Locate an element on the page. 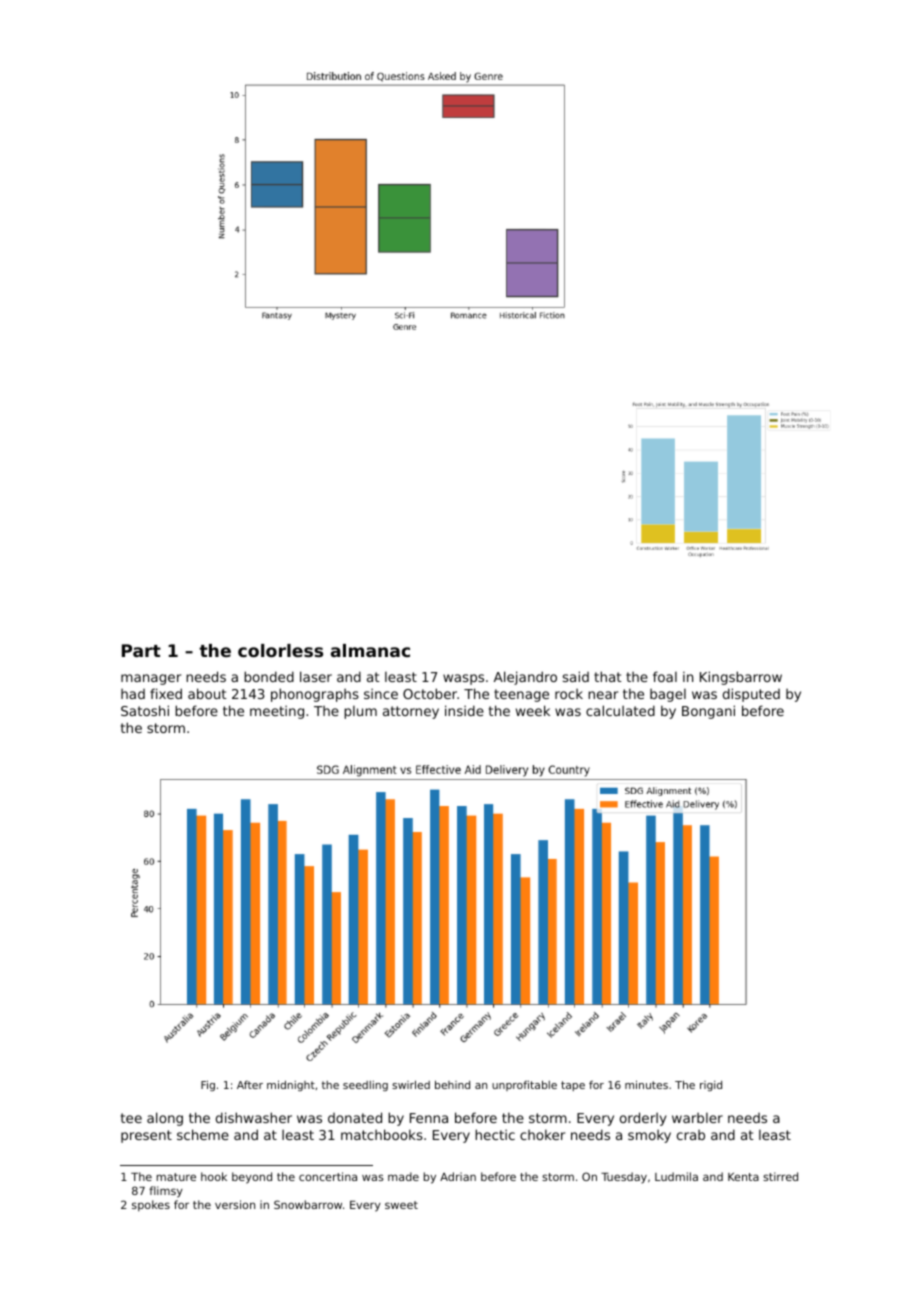 This document has width=924, height=1308. crab is located at coordinates (691, 1135).
